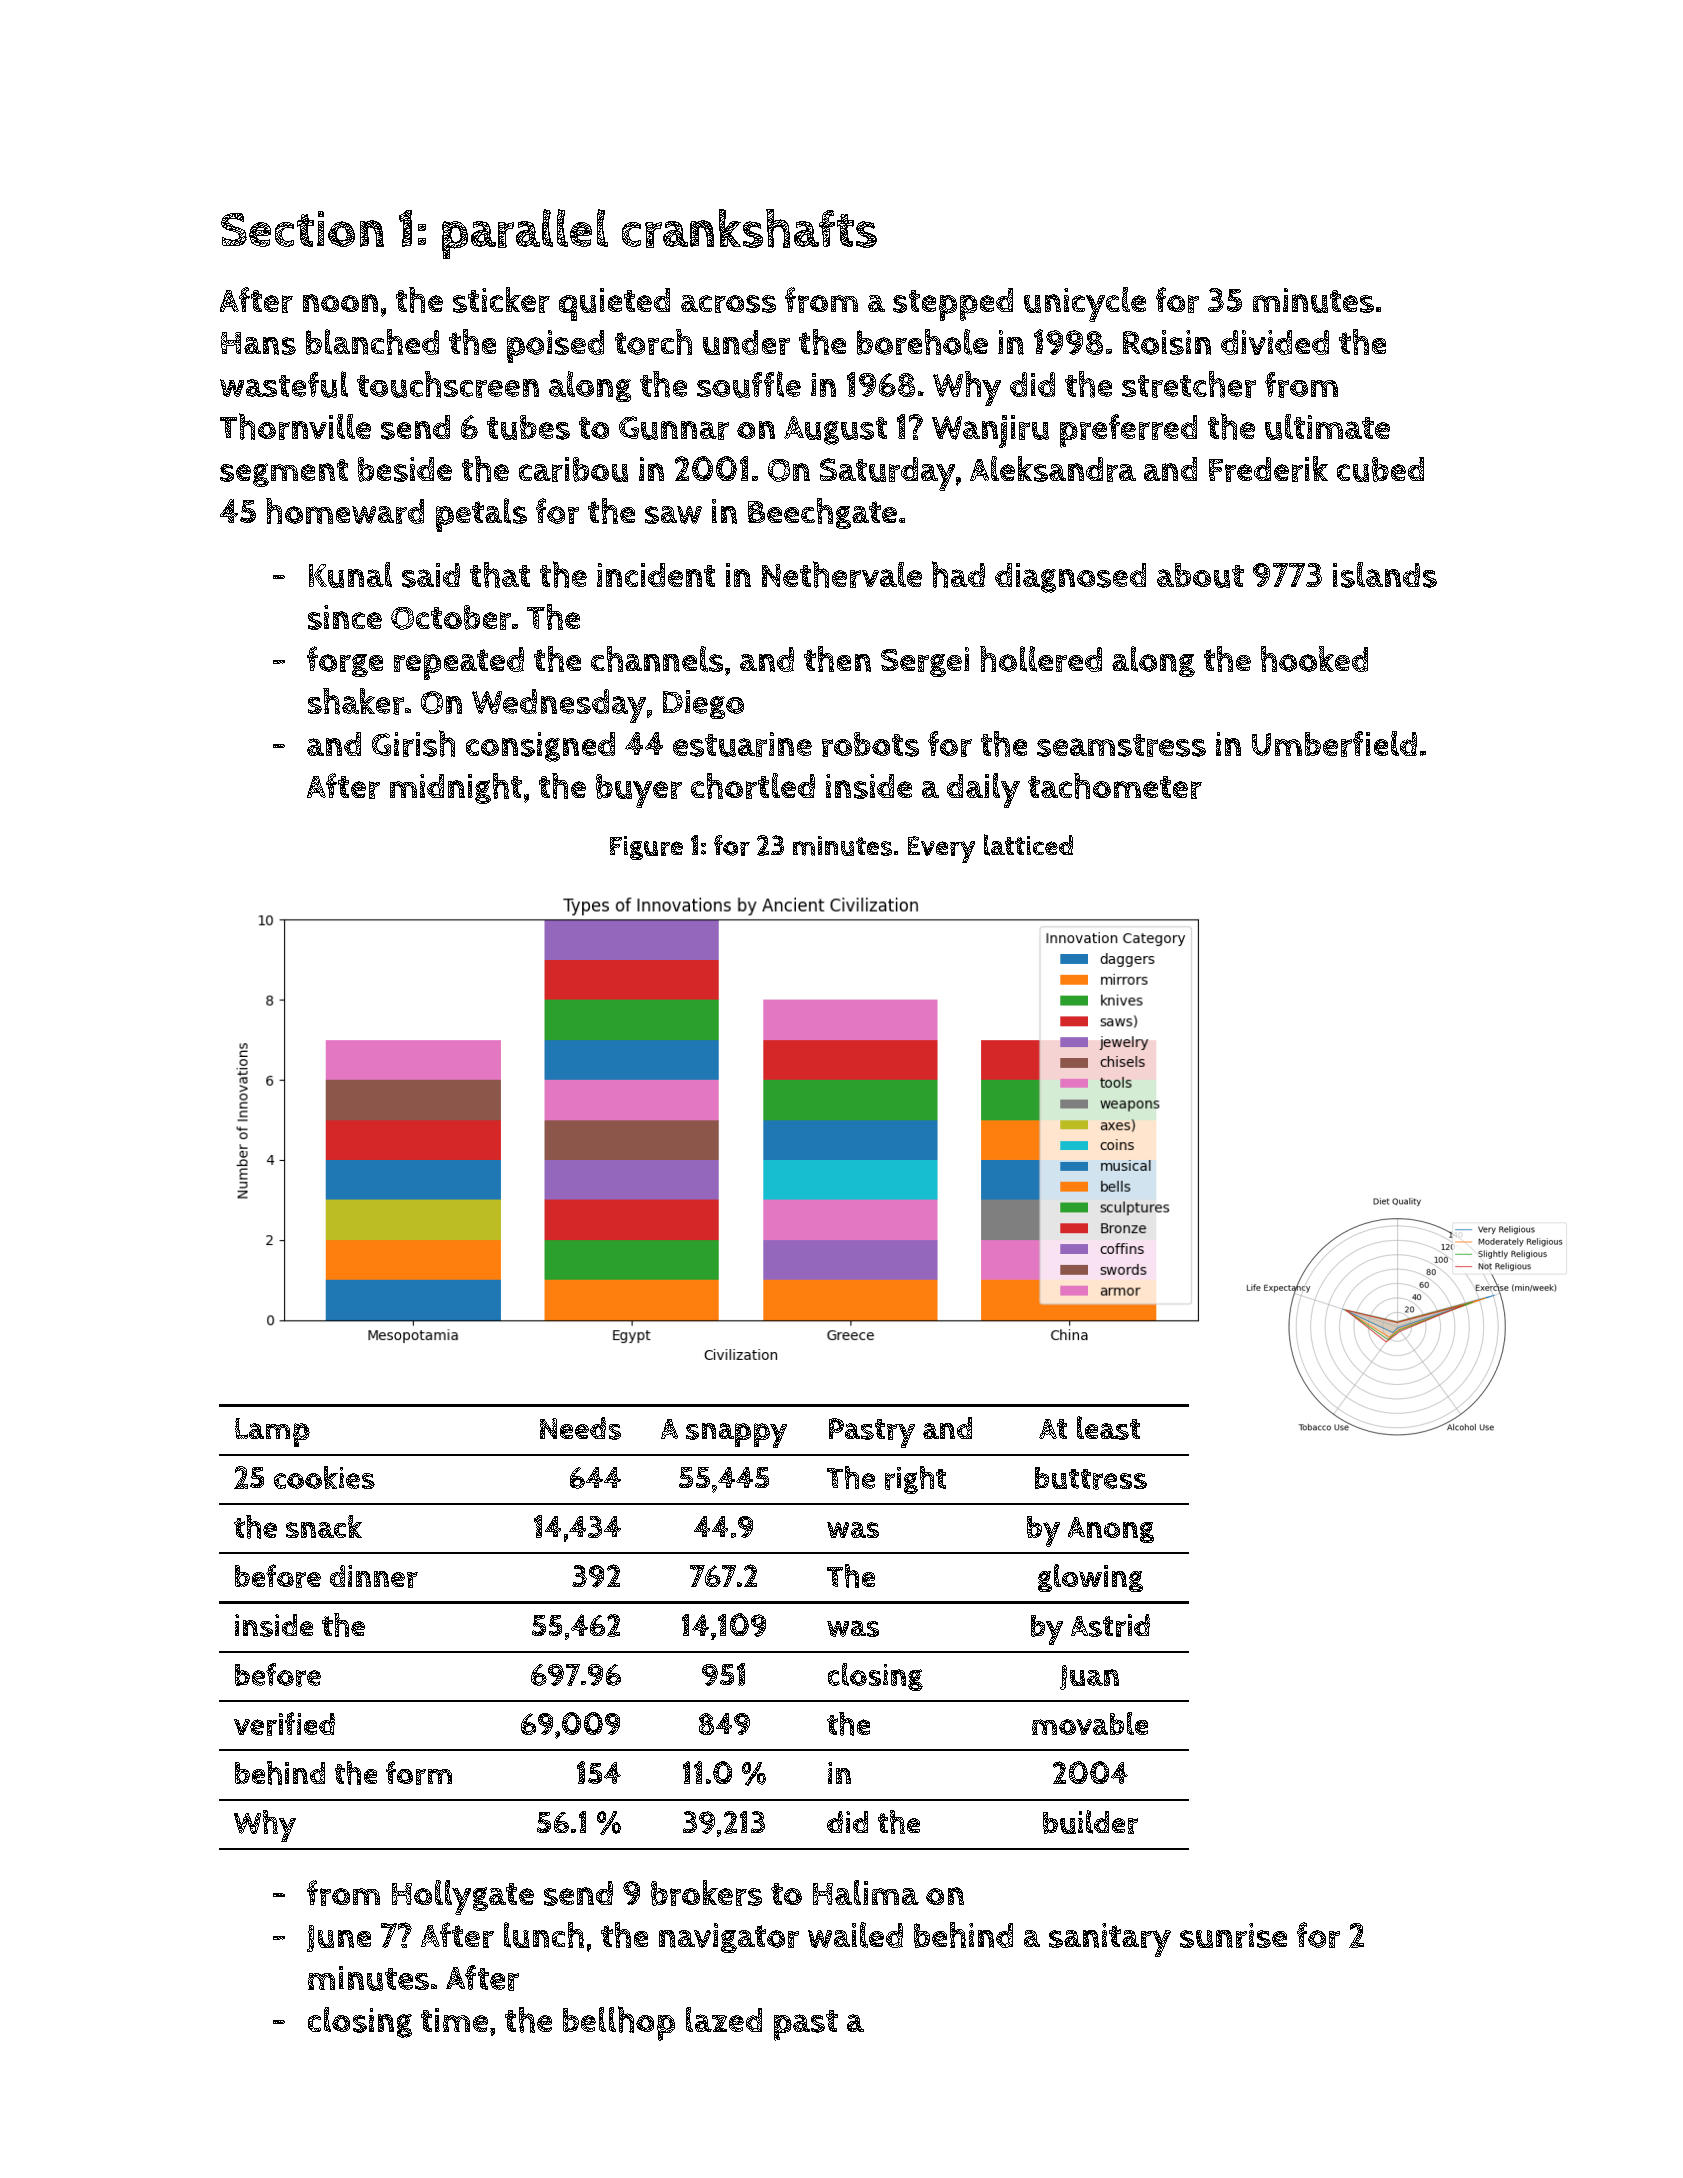  I want to click on forge, so click(345, 661).
